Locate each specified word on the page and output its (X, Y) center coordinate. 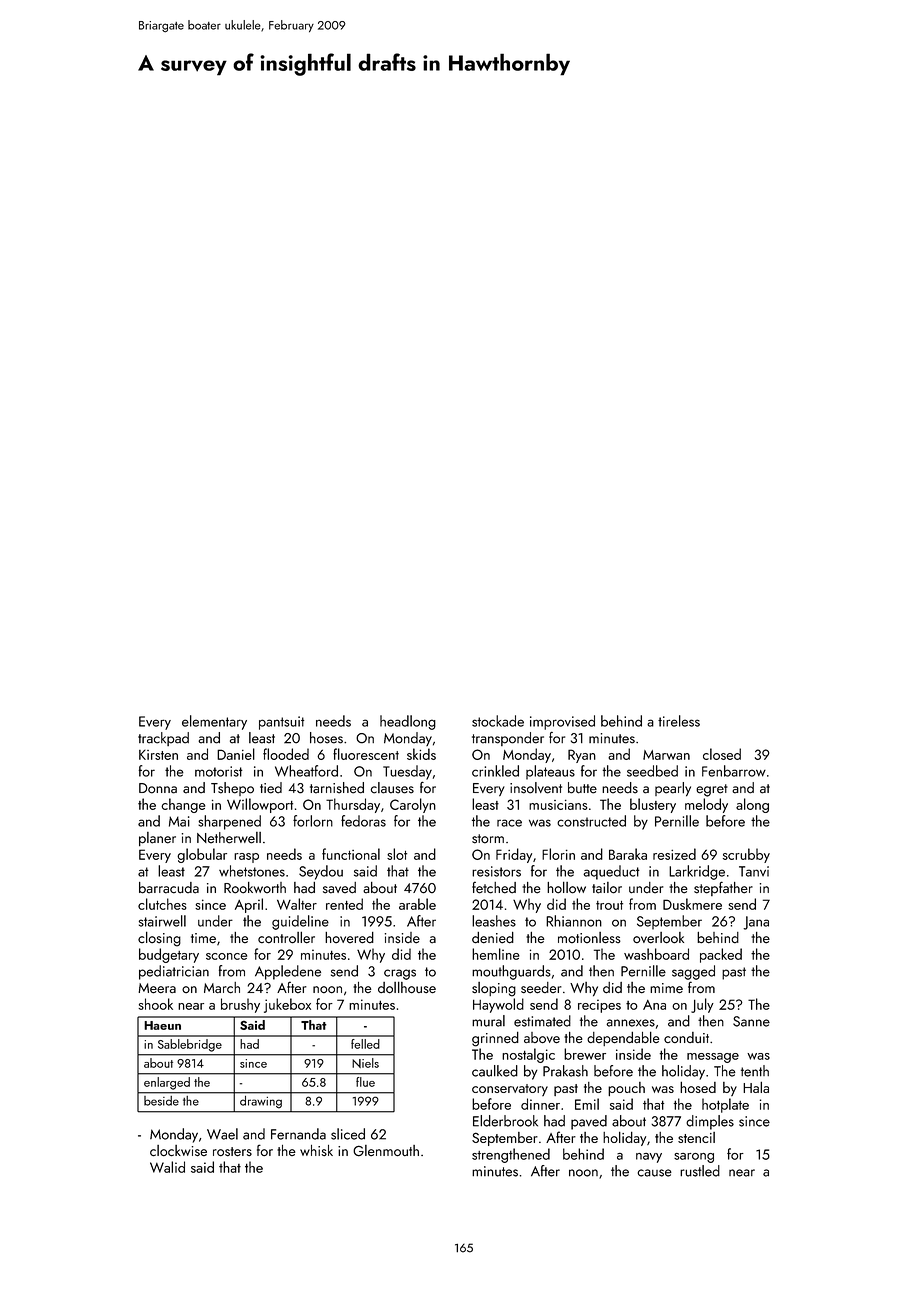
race (509, 823)
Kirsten (158, 755)
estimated (542, 1021)
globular (202, 855)
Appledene (288, 972)
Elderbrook (505, 1121)
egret (712, 790)
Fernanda (298, 1134)
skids (421, 754)
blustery (653, 805)
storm (488, 839)
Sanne (751, 1021)
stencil (696, 1137)
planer (157, 839)
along (752, 805)
